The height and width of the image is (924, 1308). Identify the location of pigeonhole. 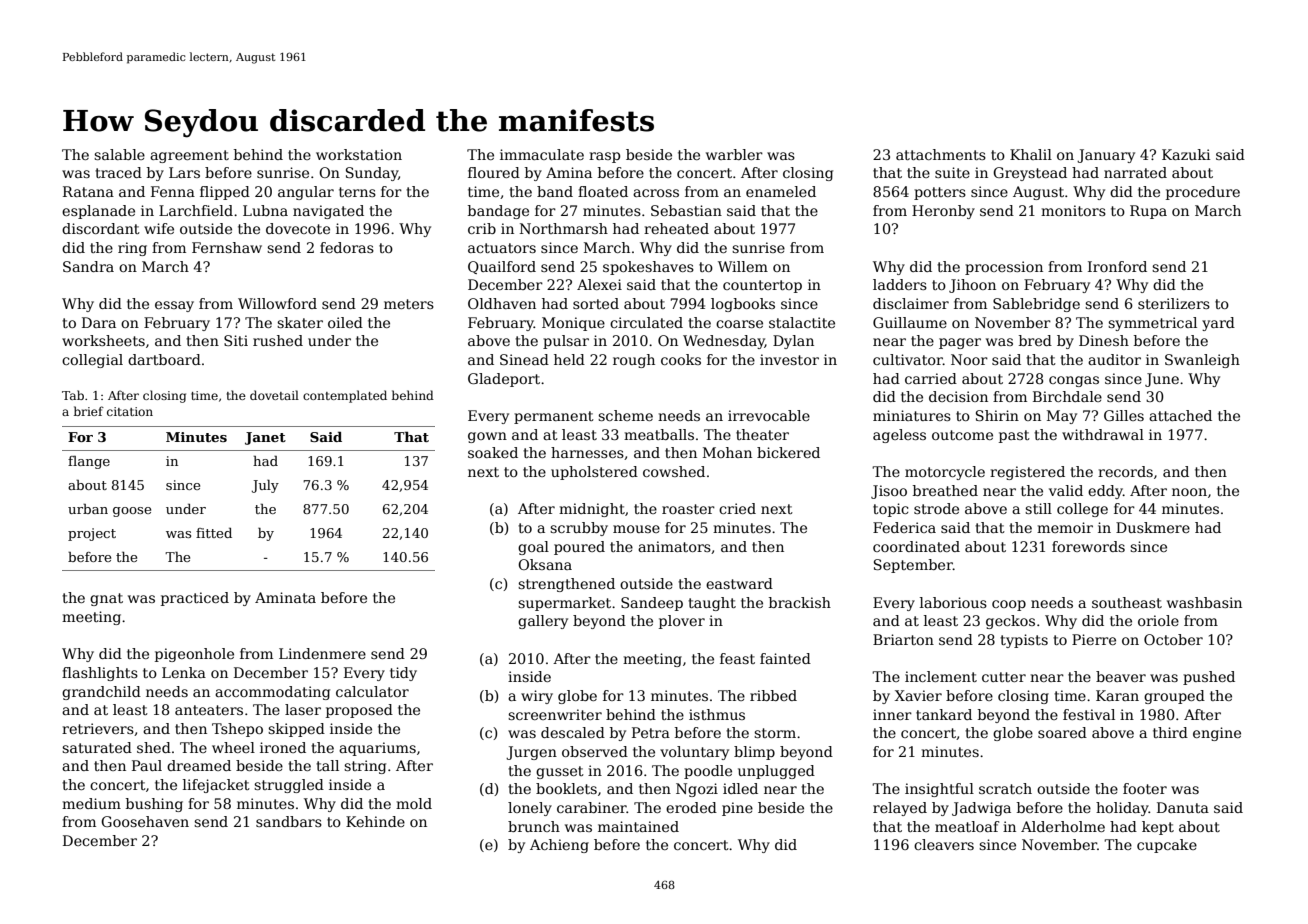
(194, 655).
